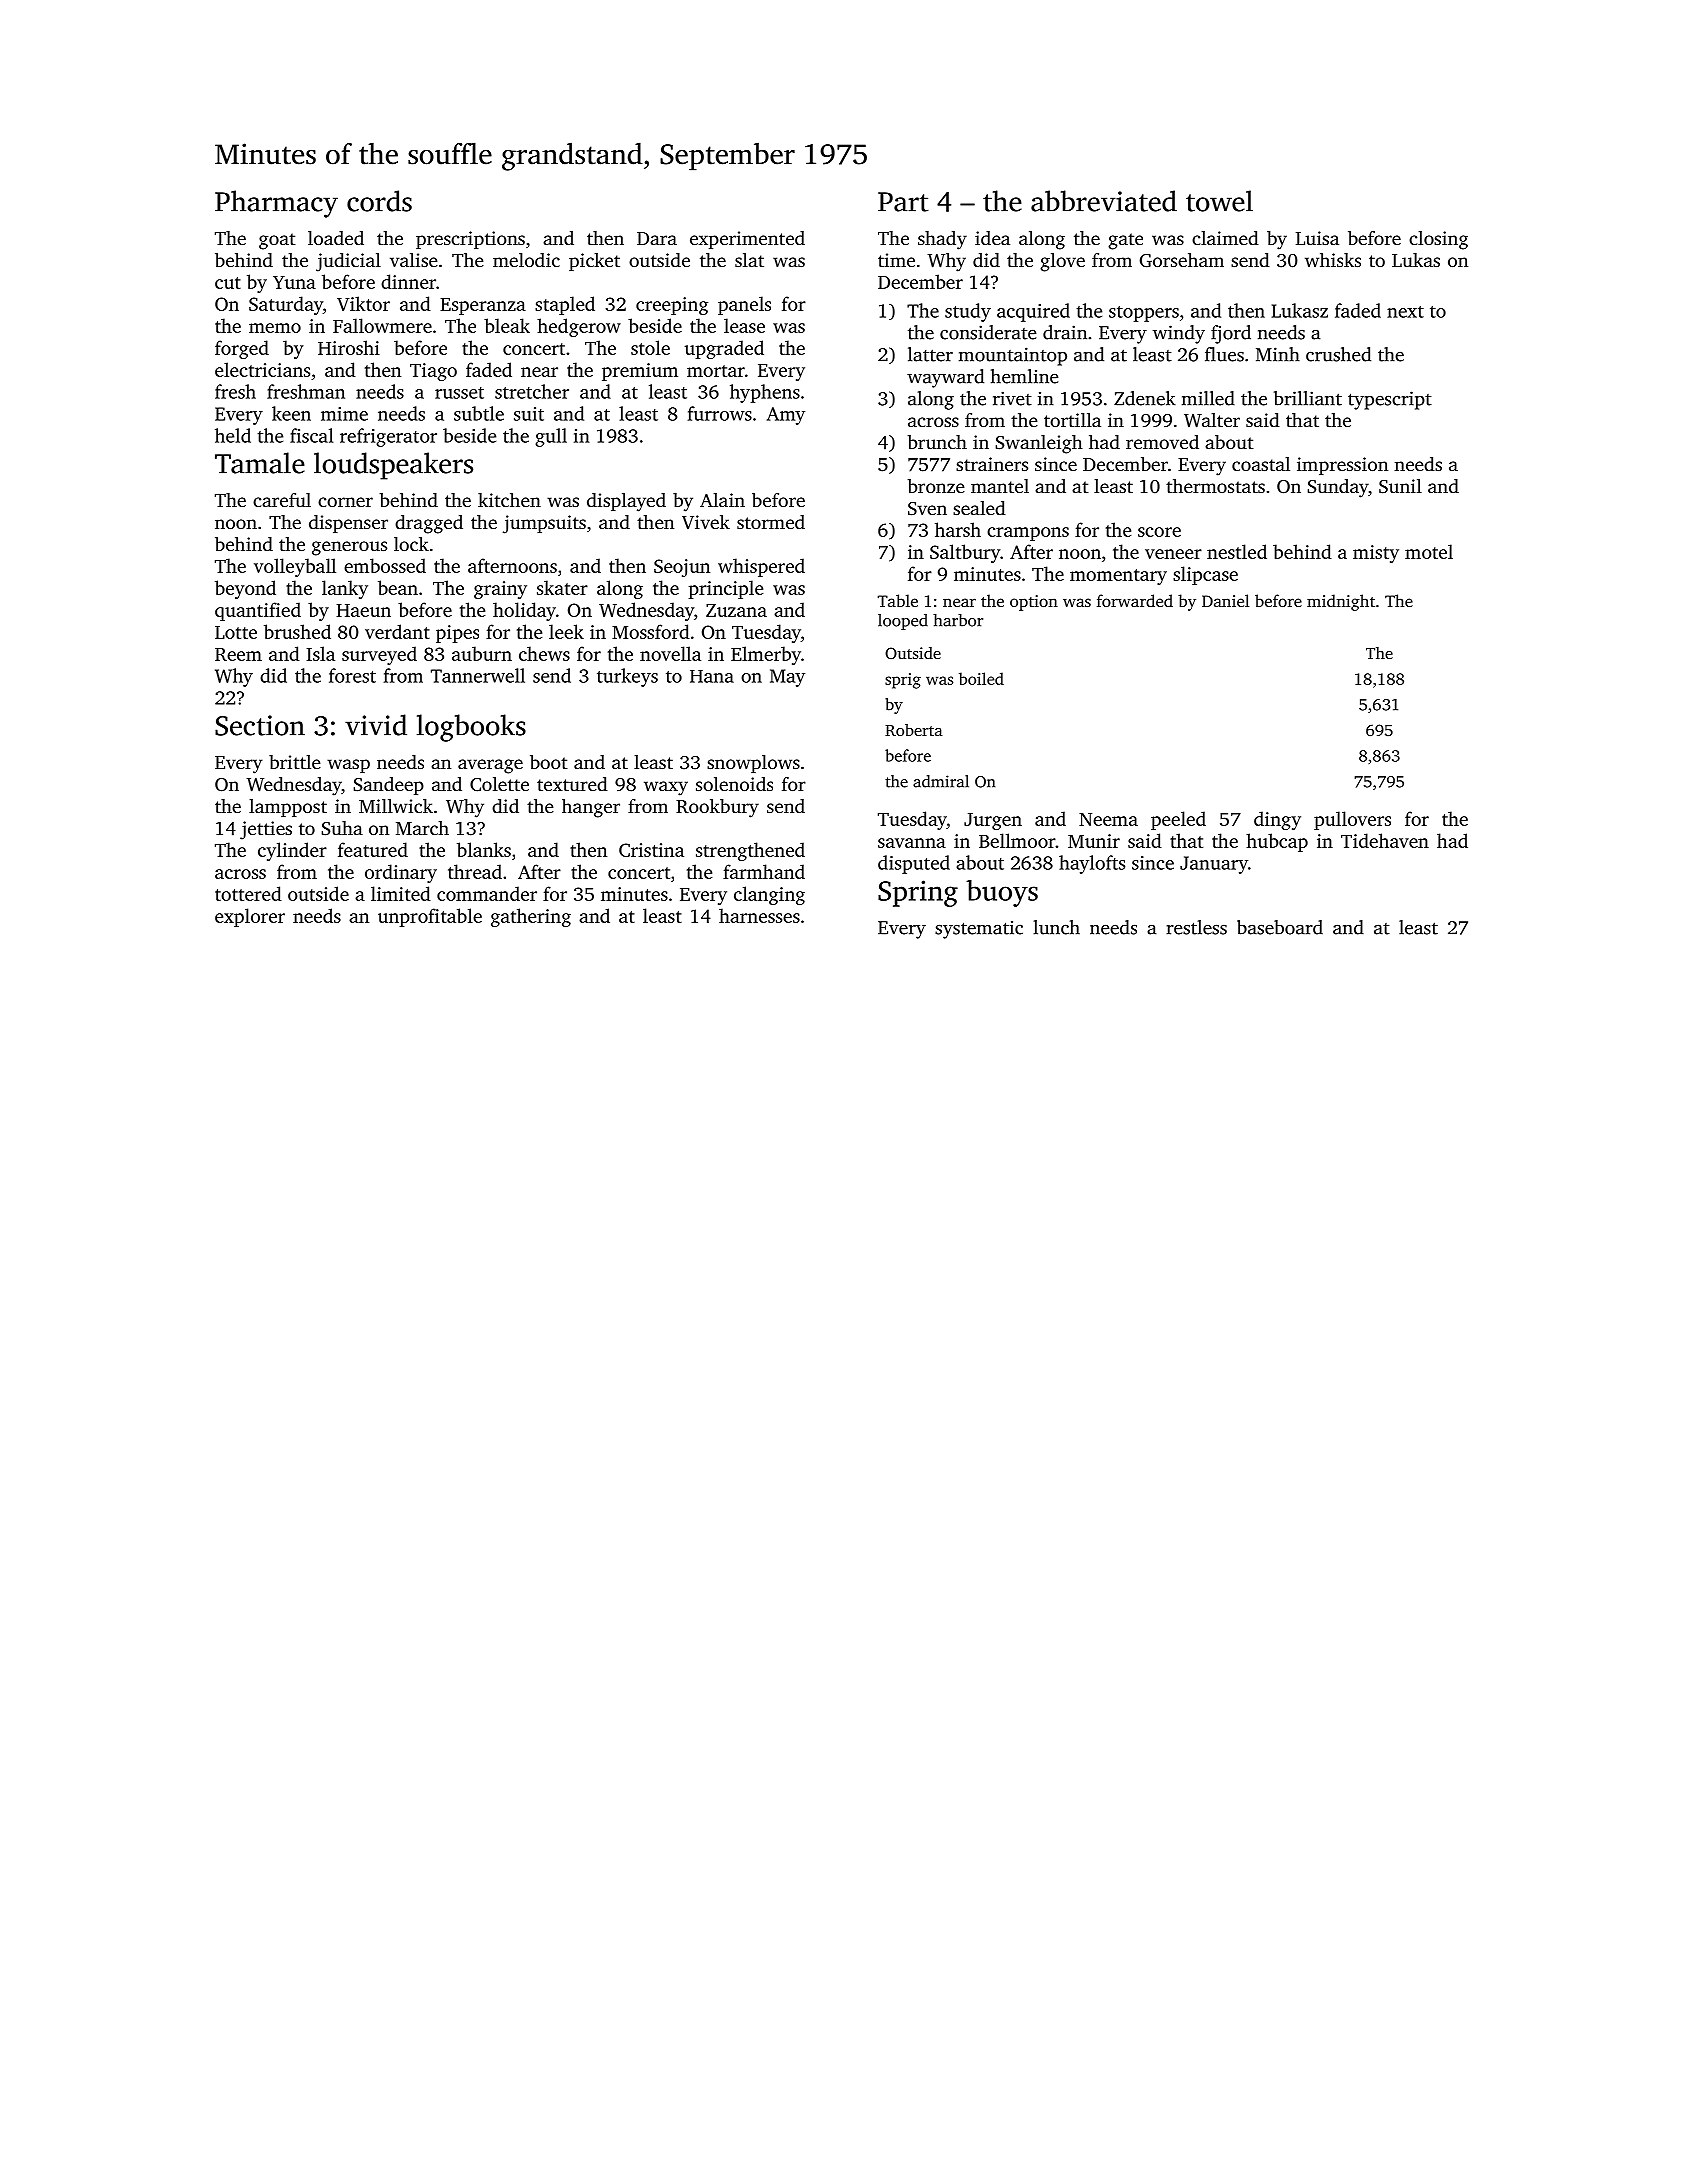  I want to click on harnesses, so click(759, 915).
